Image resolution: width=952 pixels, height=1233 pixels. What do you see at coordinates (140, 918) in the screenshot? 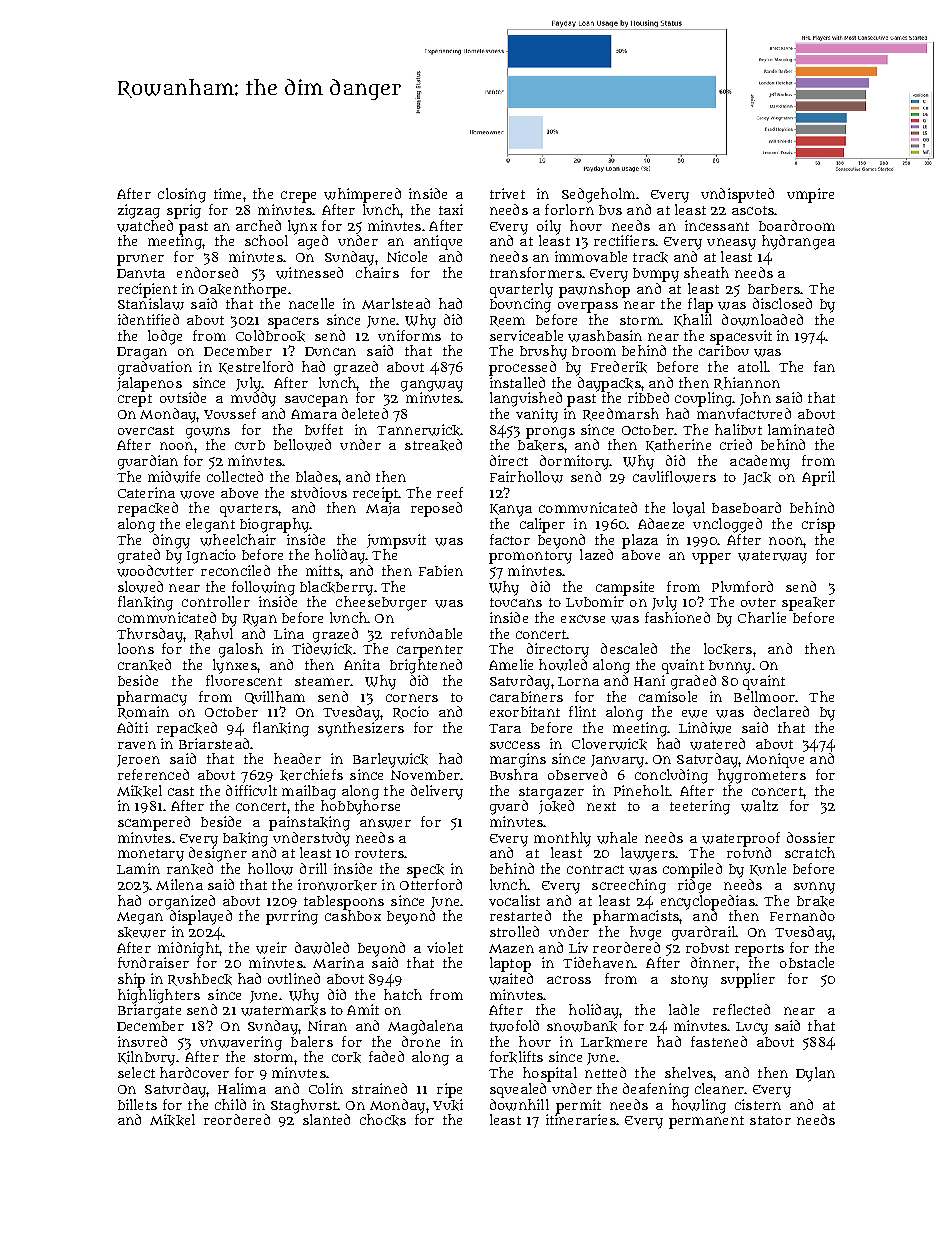
I see `Megan` at bounding box center [140, 918].
